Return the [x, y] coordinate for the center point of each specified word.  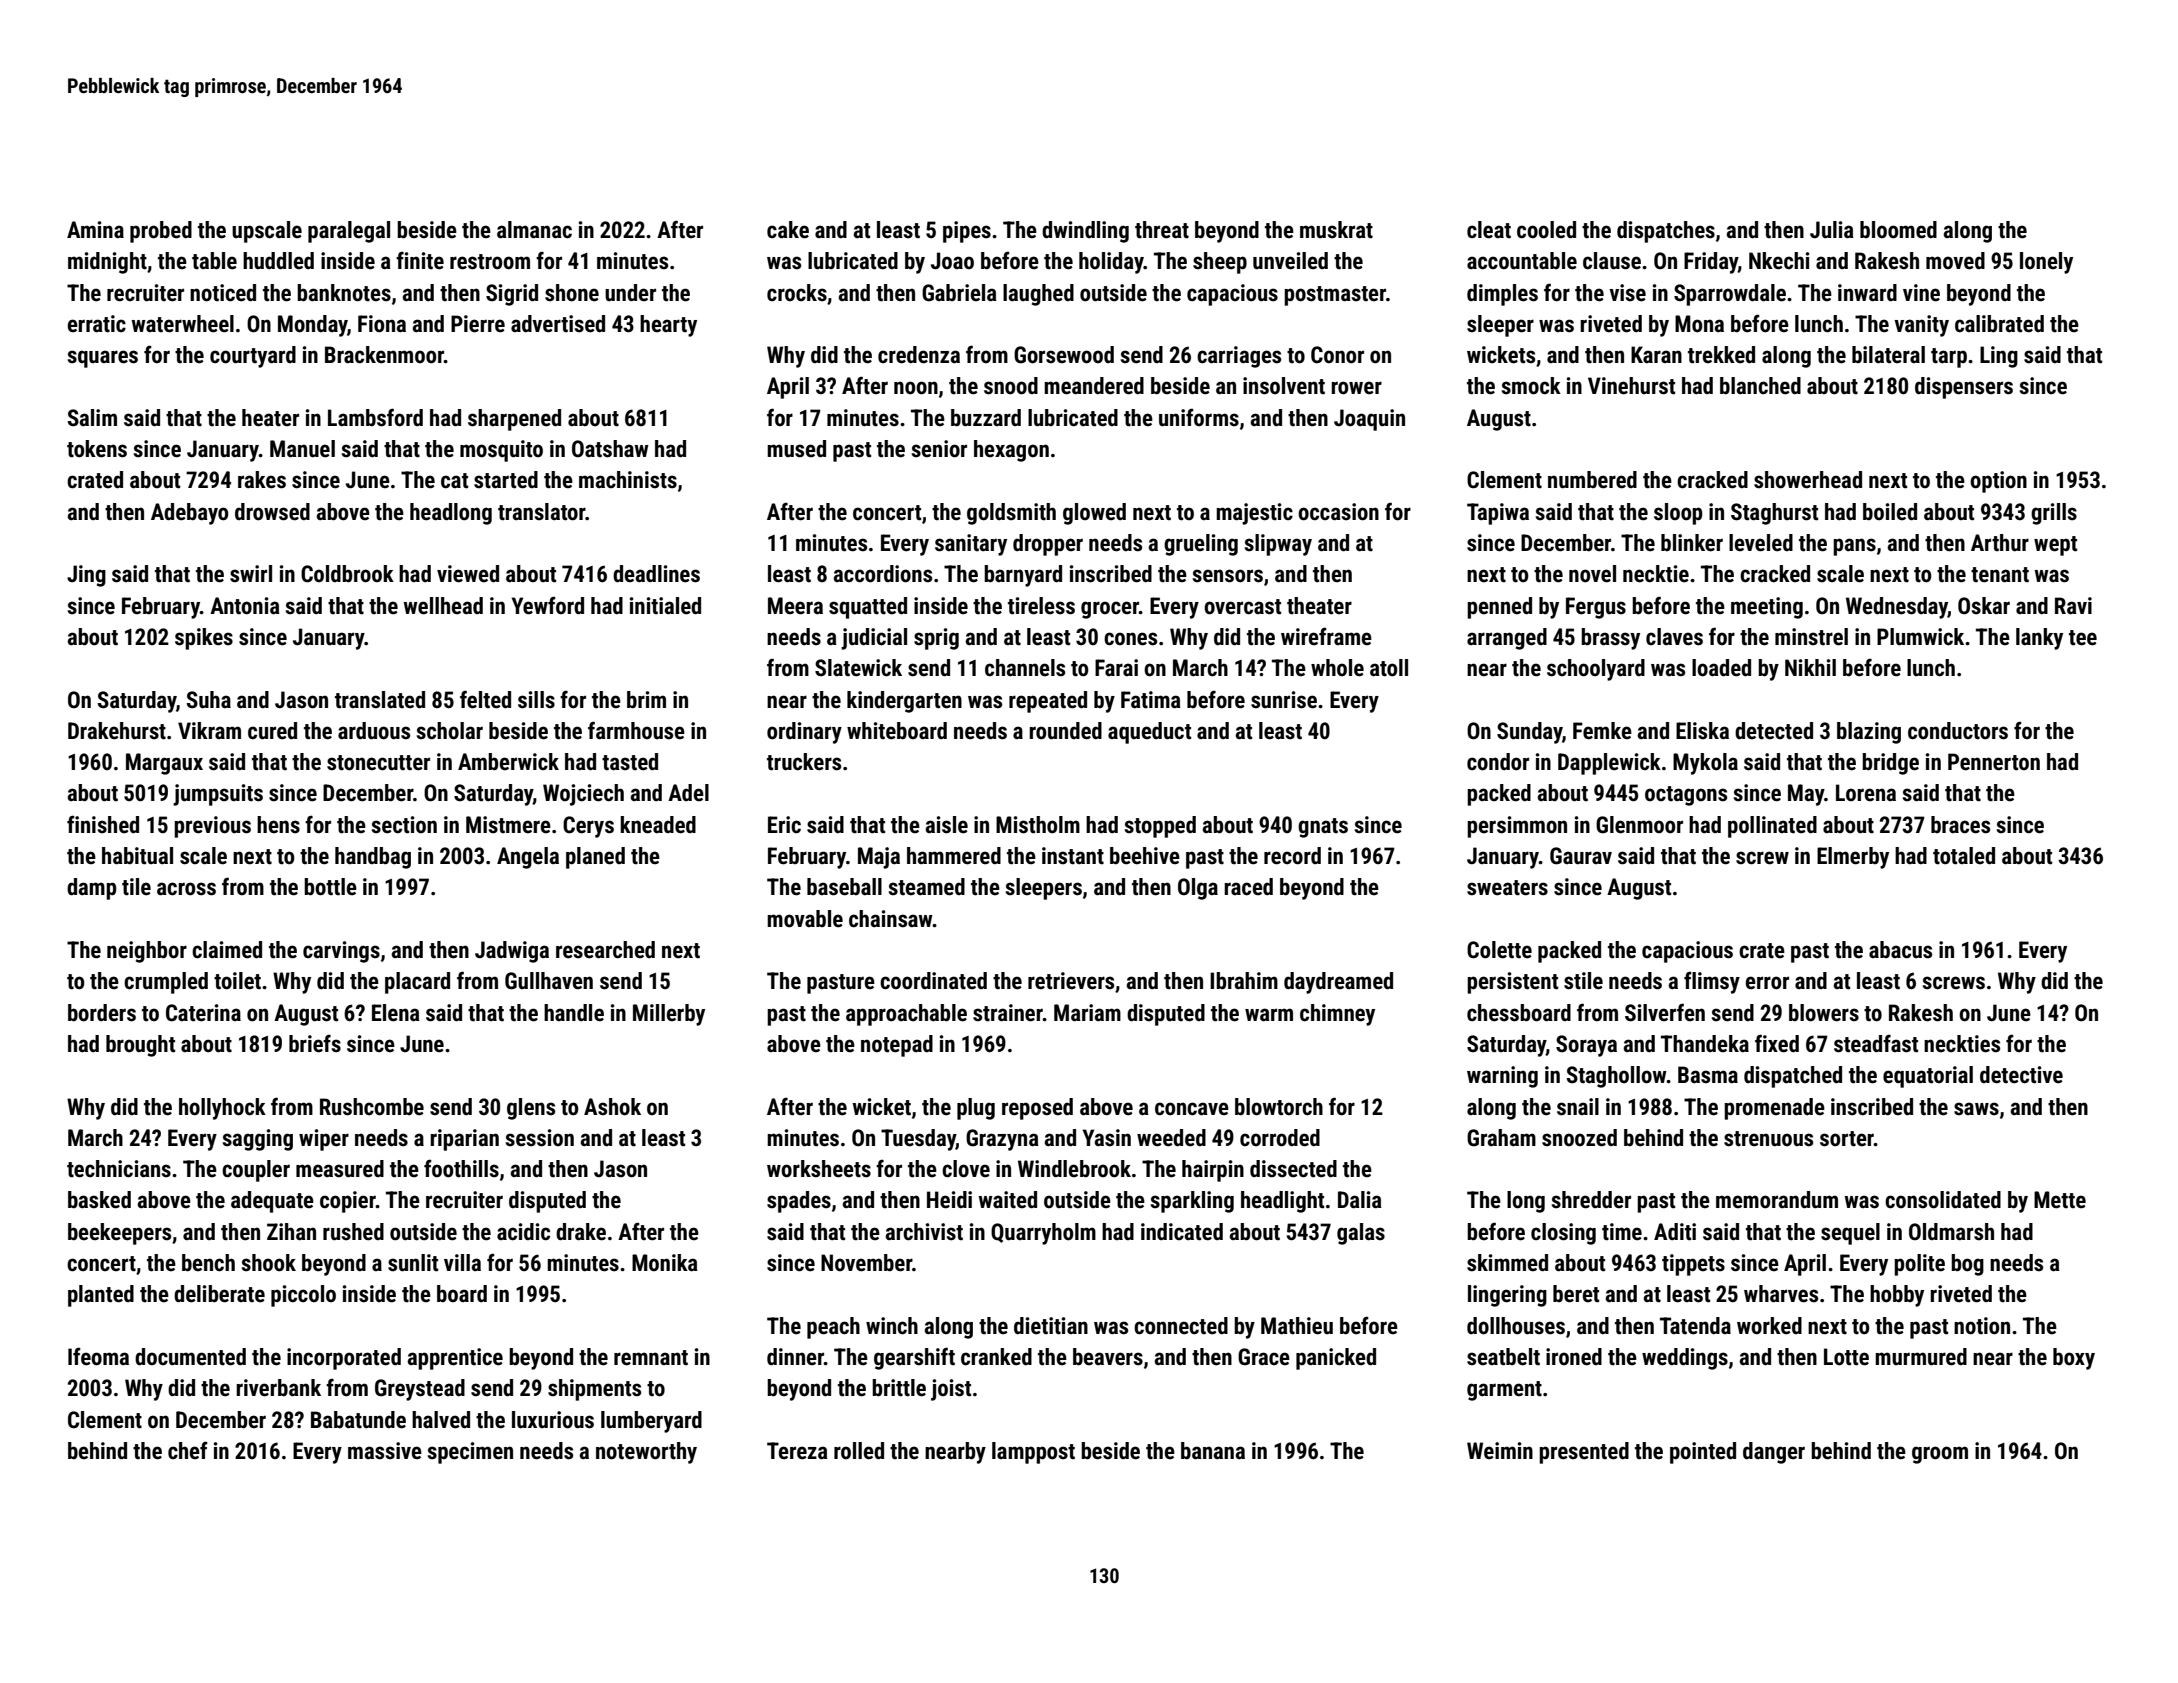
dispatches [1666, 232]
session [540, 1138]
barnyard [1023, 576]
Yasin [1106, 1138]
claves [1674, 637]
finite [420, 260]
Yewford [547, 605]
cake [788, 230]
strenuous [1768, 1139]
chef [188, 1450]
